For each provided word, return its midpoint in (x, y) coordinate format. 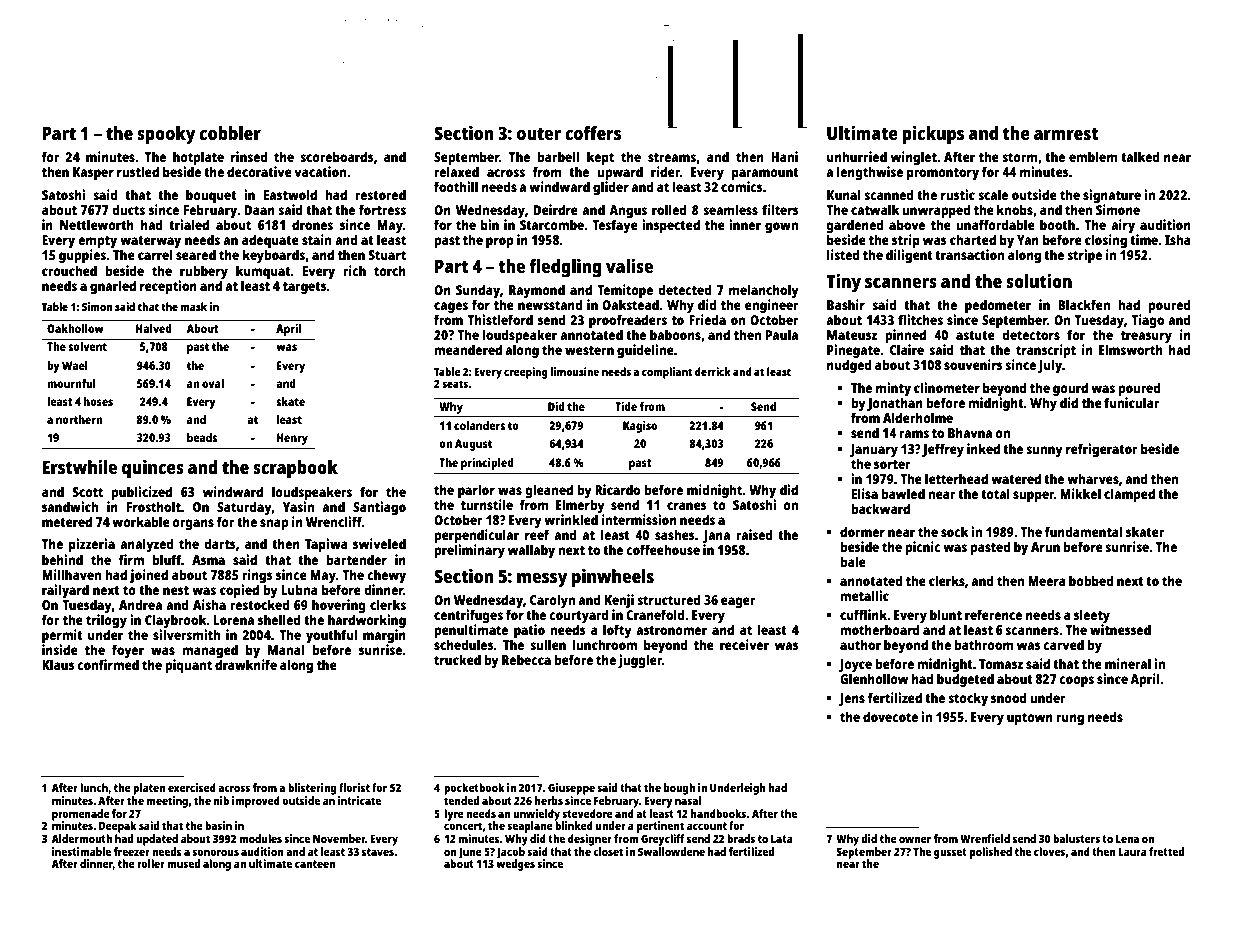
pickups (933, 135)
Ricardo (617, 489)
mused (183, 863)
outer (539, 134)
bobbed (1091, 580)
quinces (153, 469)
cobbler (230, 133)
